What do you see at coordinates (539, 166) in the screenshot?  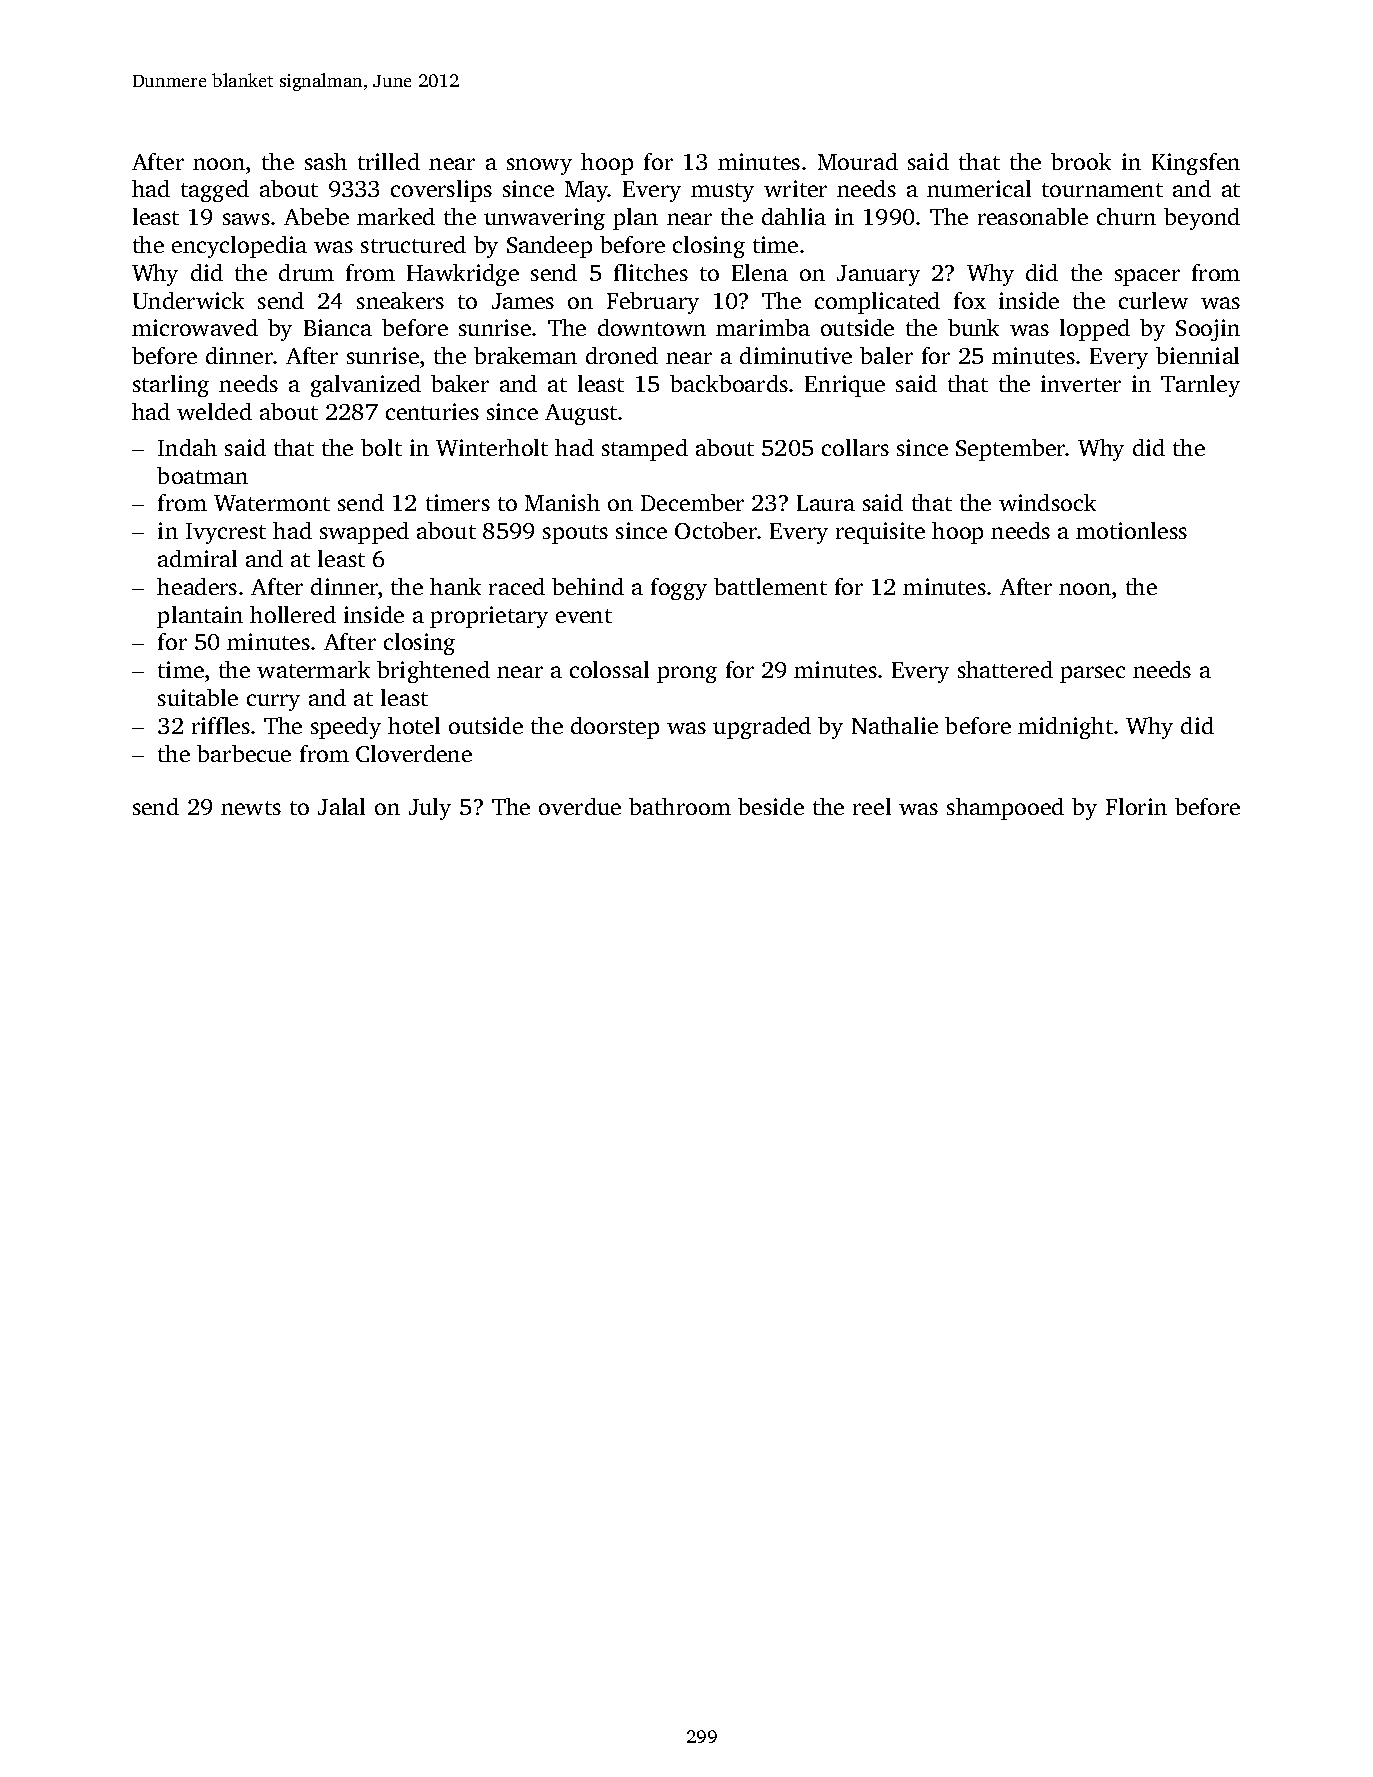 I see `snowy` at bounding box center [539, 166].
